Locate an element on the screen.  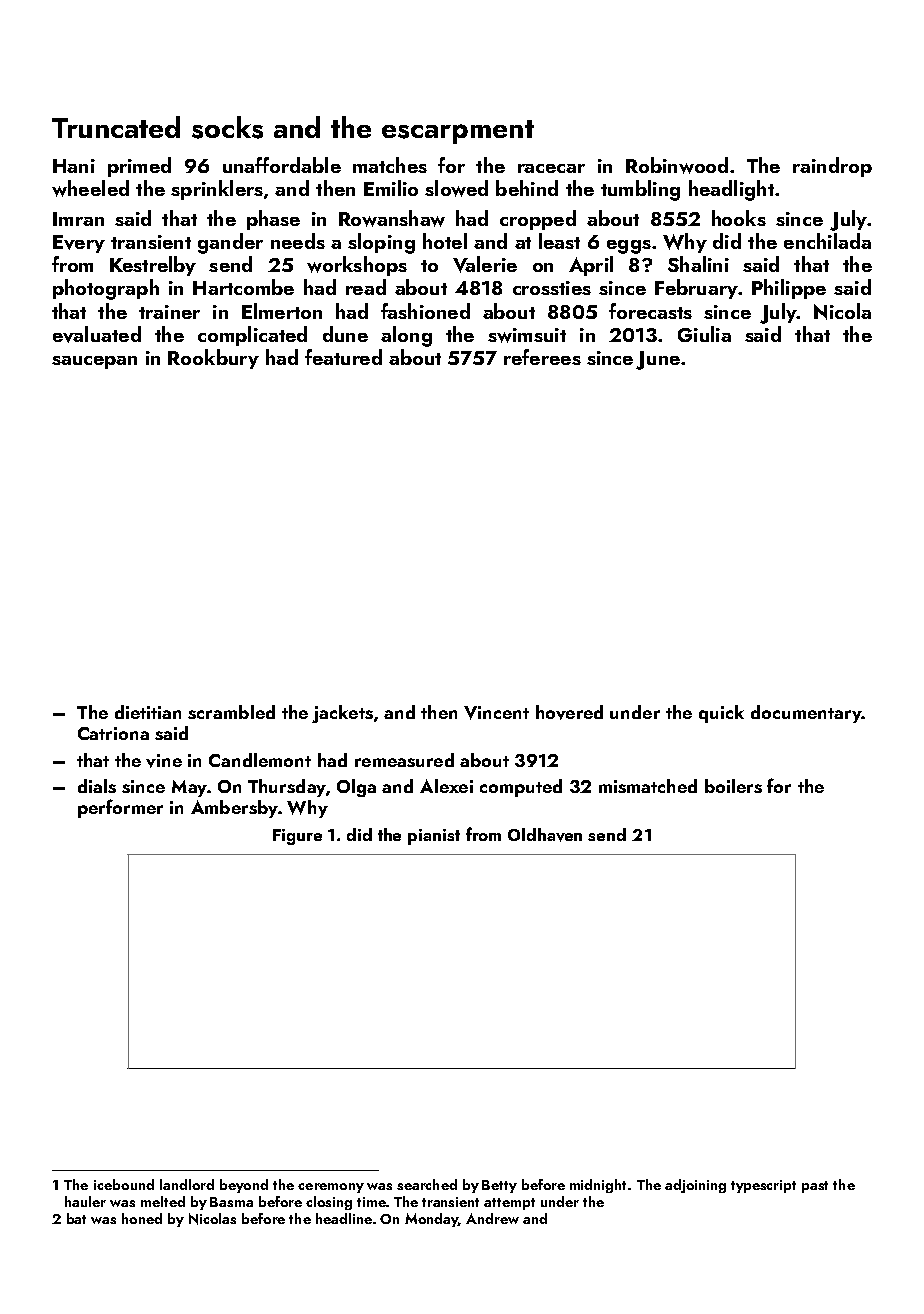
tumbling is located at coordinates (640, 190).
